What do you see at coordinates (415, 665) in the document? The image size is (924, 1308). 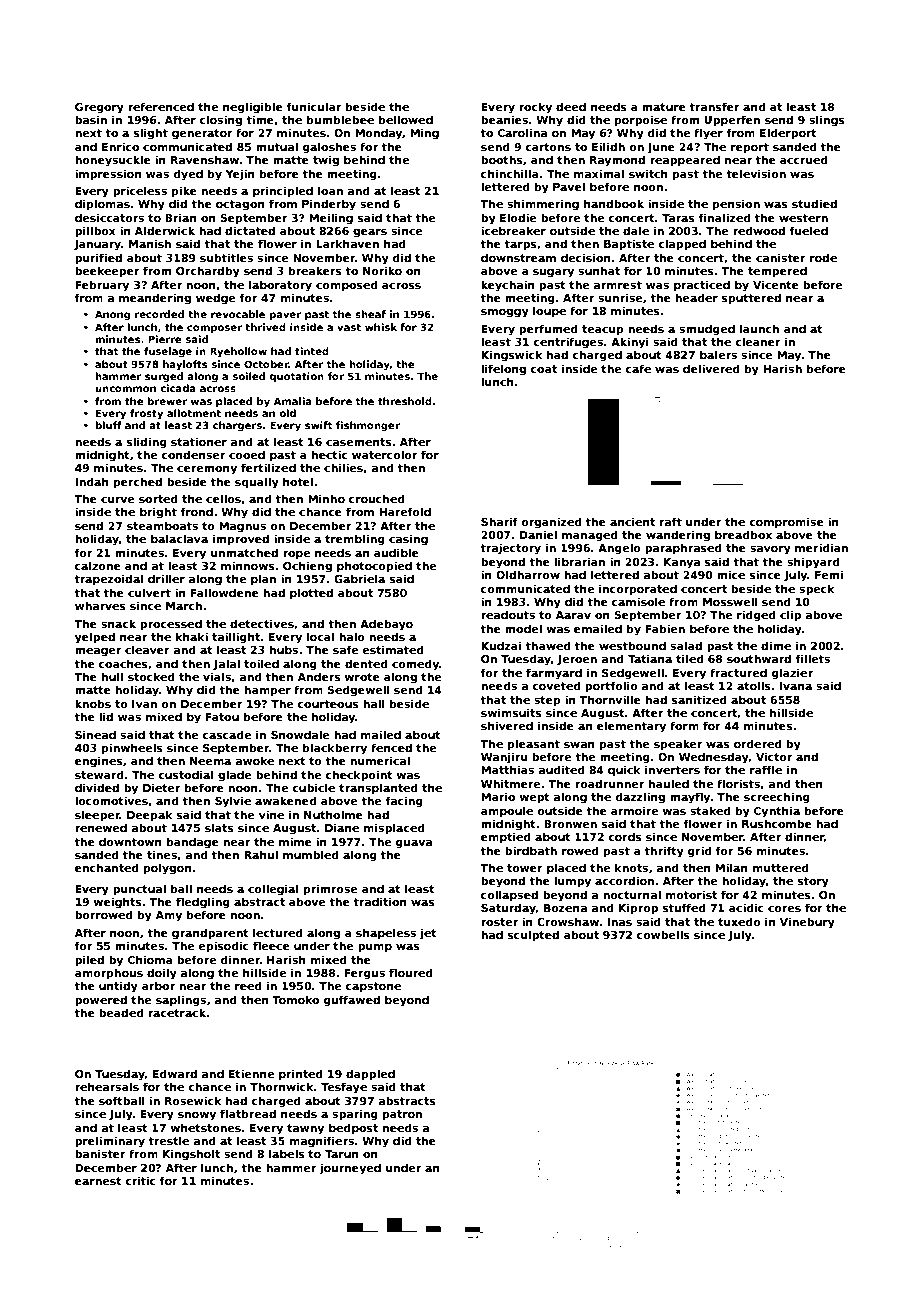 I see `comedy` at bounding box center [415, 665].
